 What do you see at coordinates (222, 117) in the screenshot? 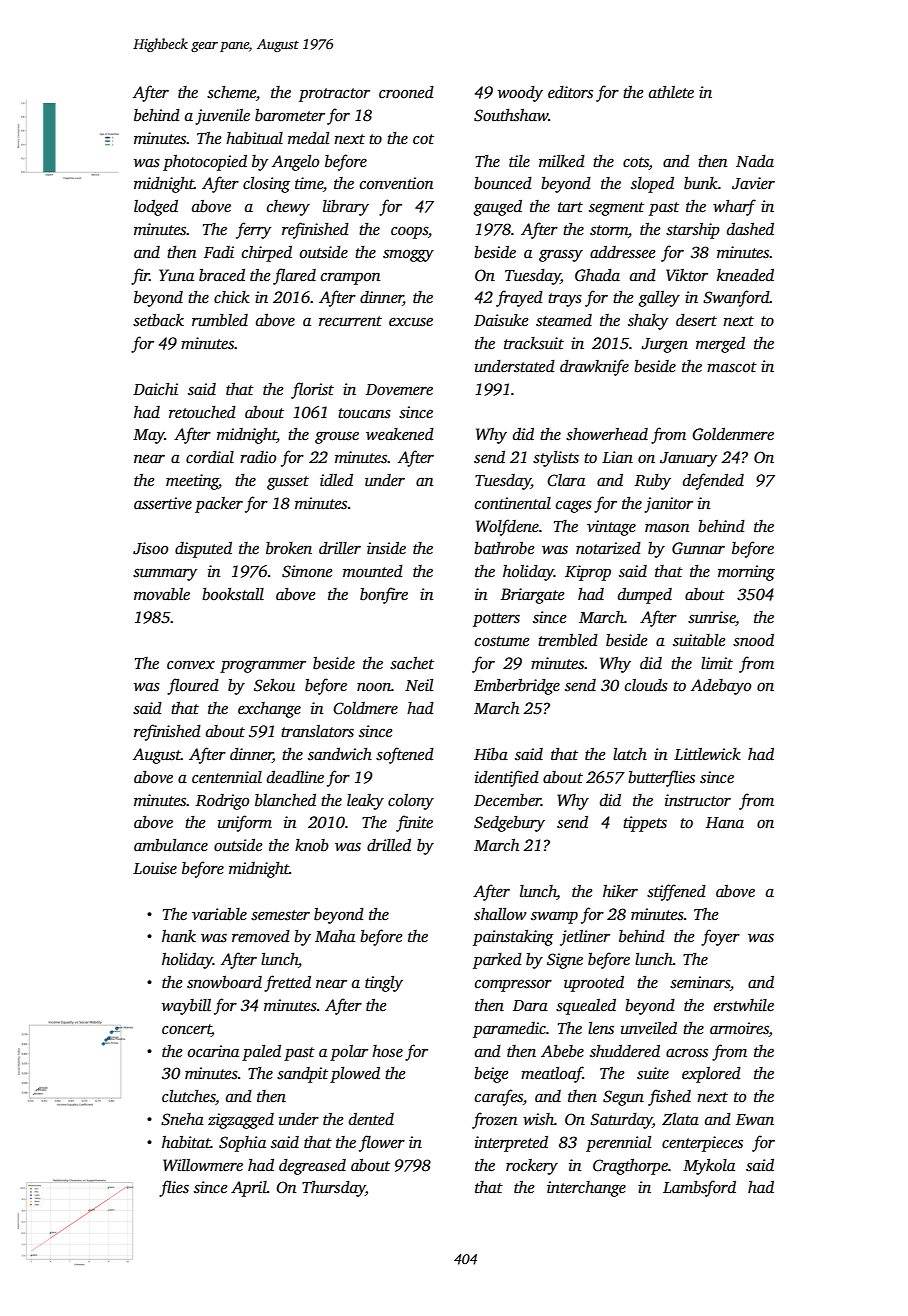
I see `juvenile` at bounding box center [222, 117].
